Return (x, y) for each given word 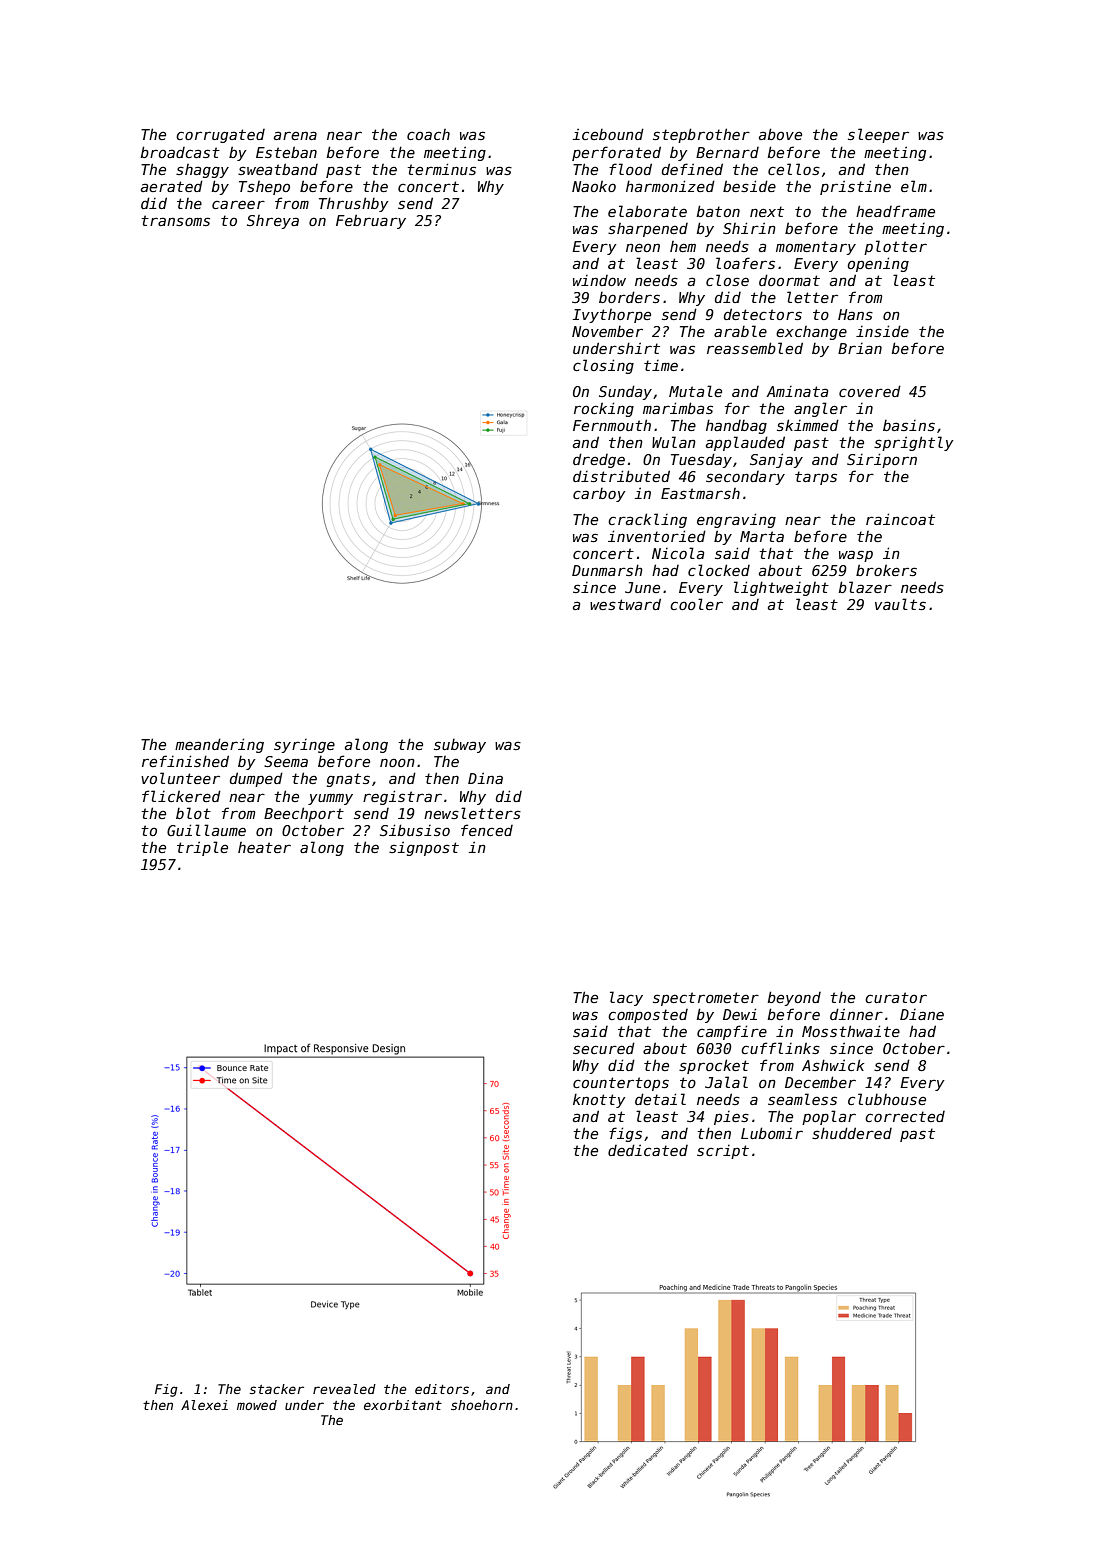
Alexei (204, 1405)
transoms (175, 220)
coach (428, 134)
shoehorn (482, 1405)
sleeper (878, 135)
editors (442, 1389)
